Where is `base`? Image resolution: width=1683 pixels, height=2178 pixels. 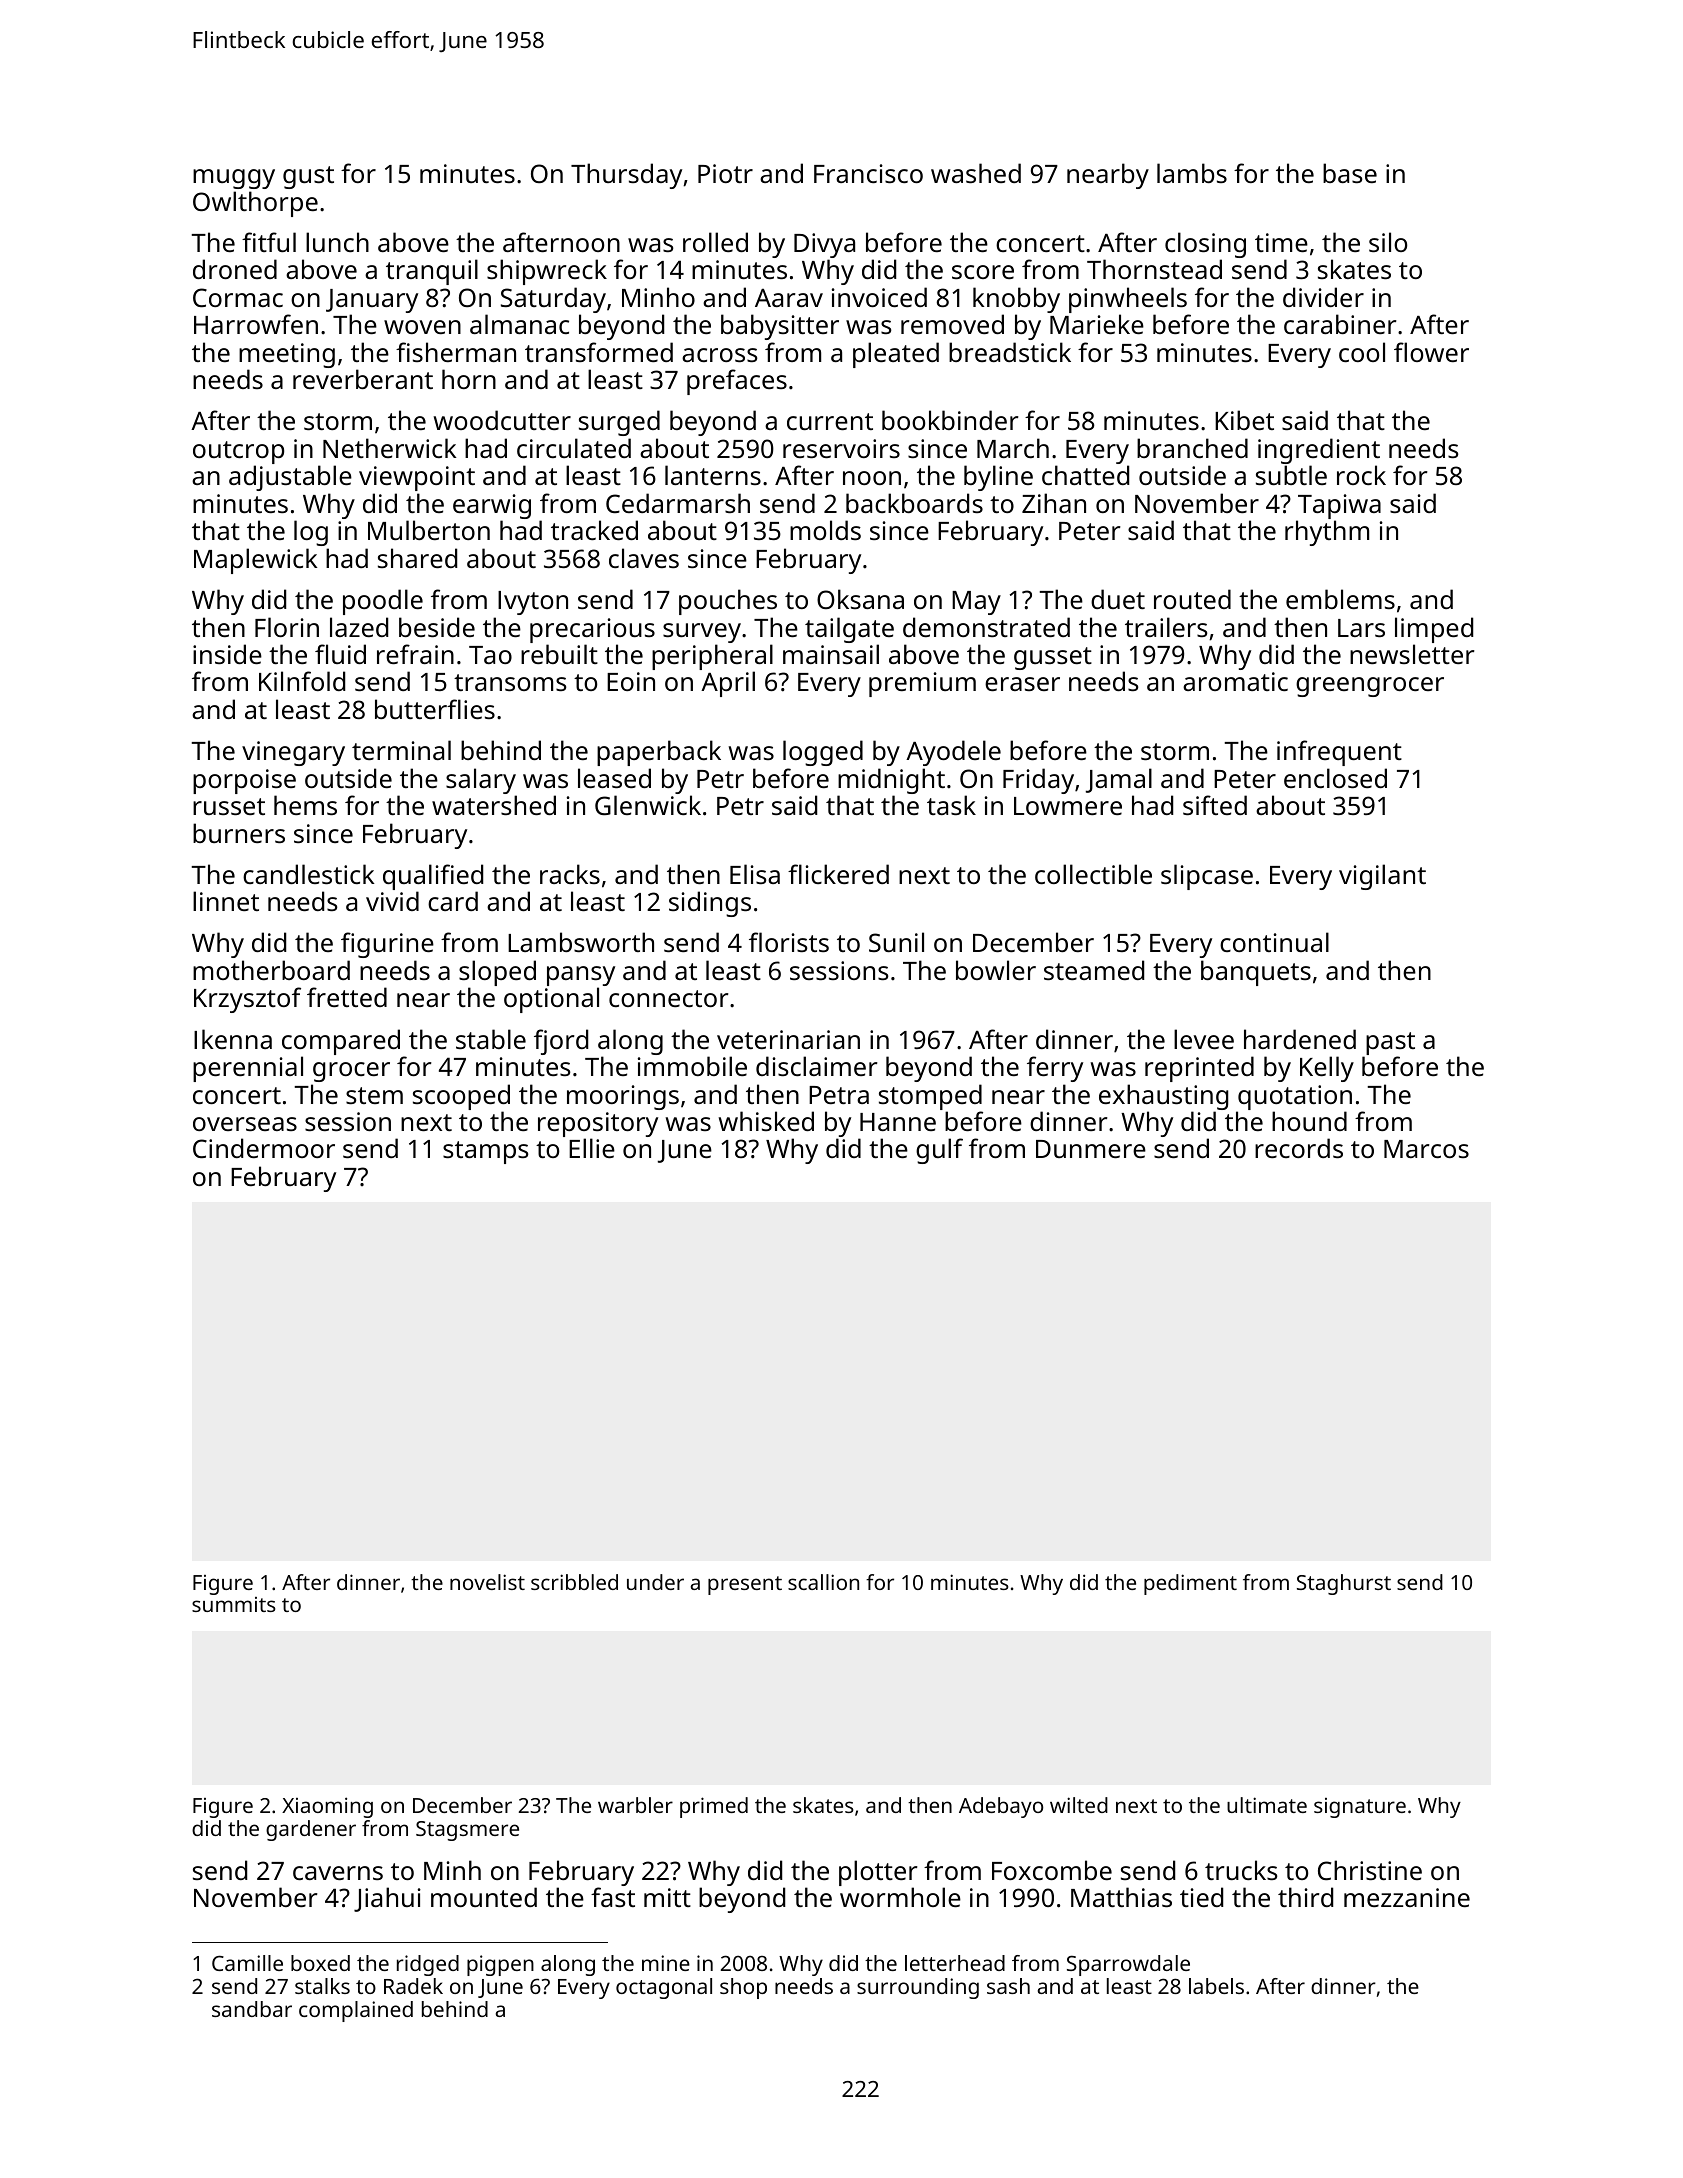 base is located at coordinates (1350, 173).
